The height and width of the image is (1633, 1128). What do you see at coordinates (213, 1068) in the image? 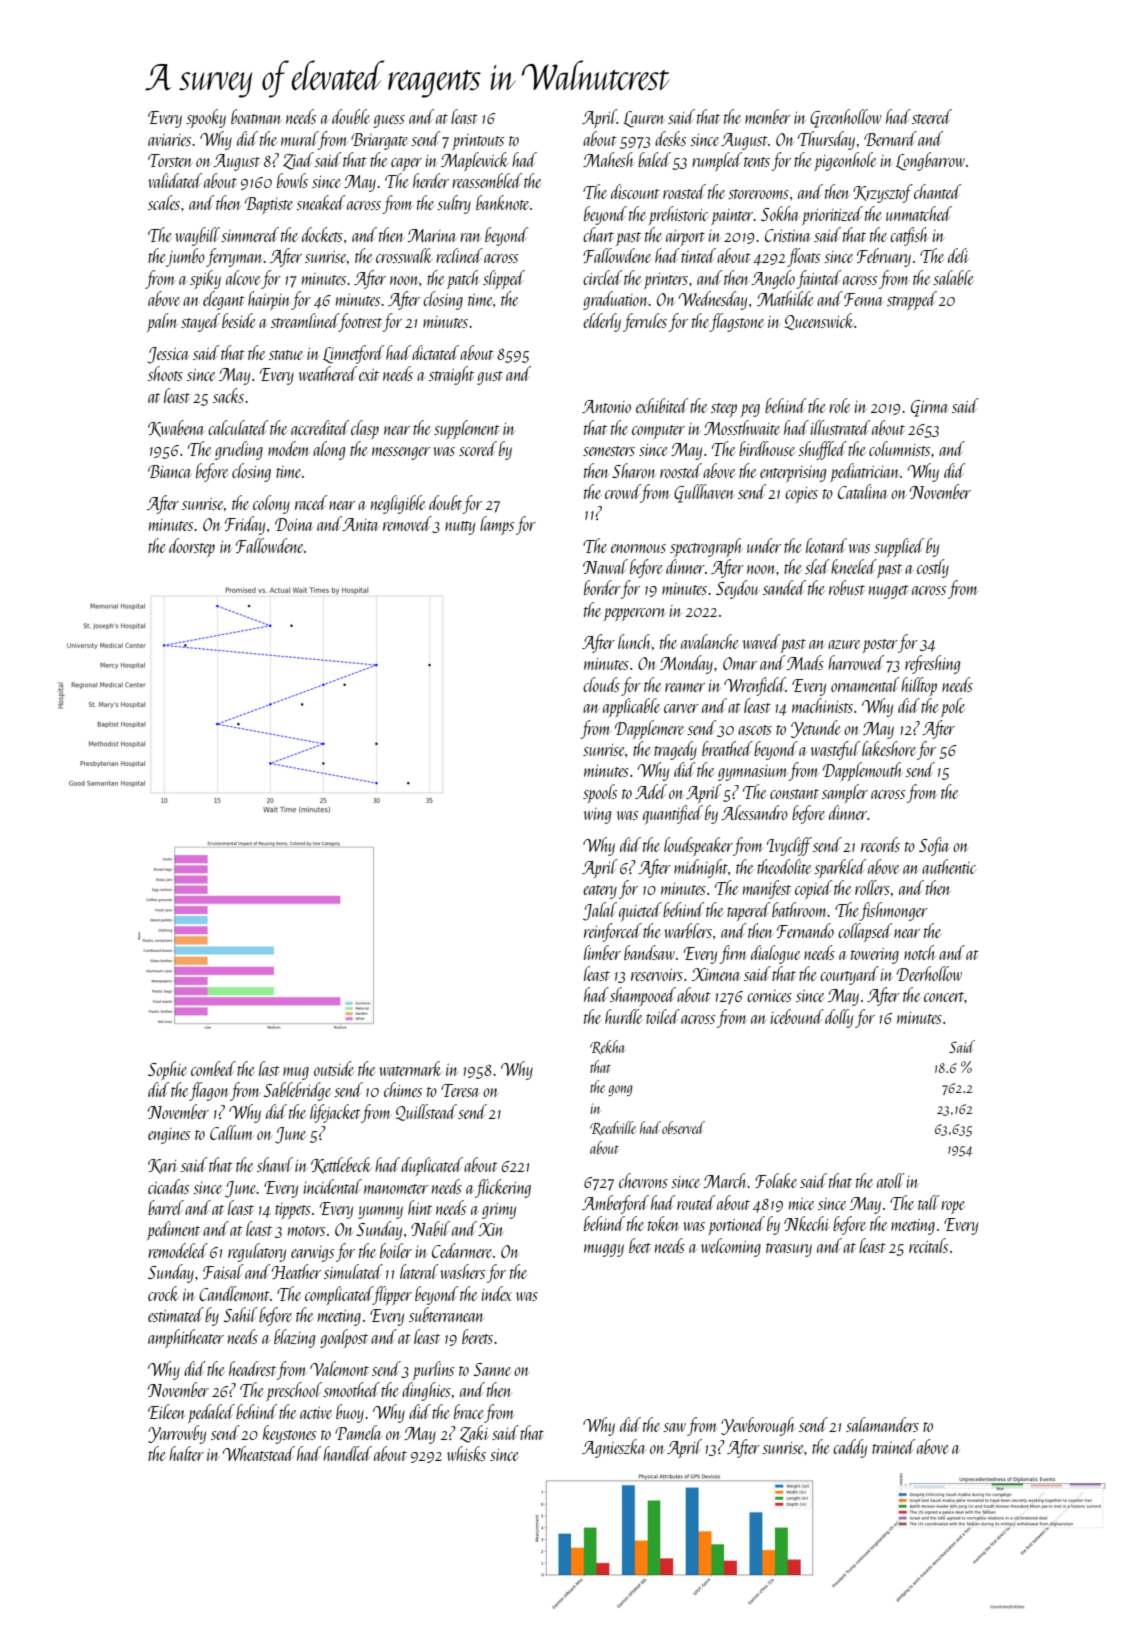
I see `combed` at bounding box center [213, 1068].
